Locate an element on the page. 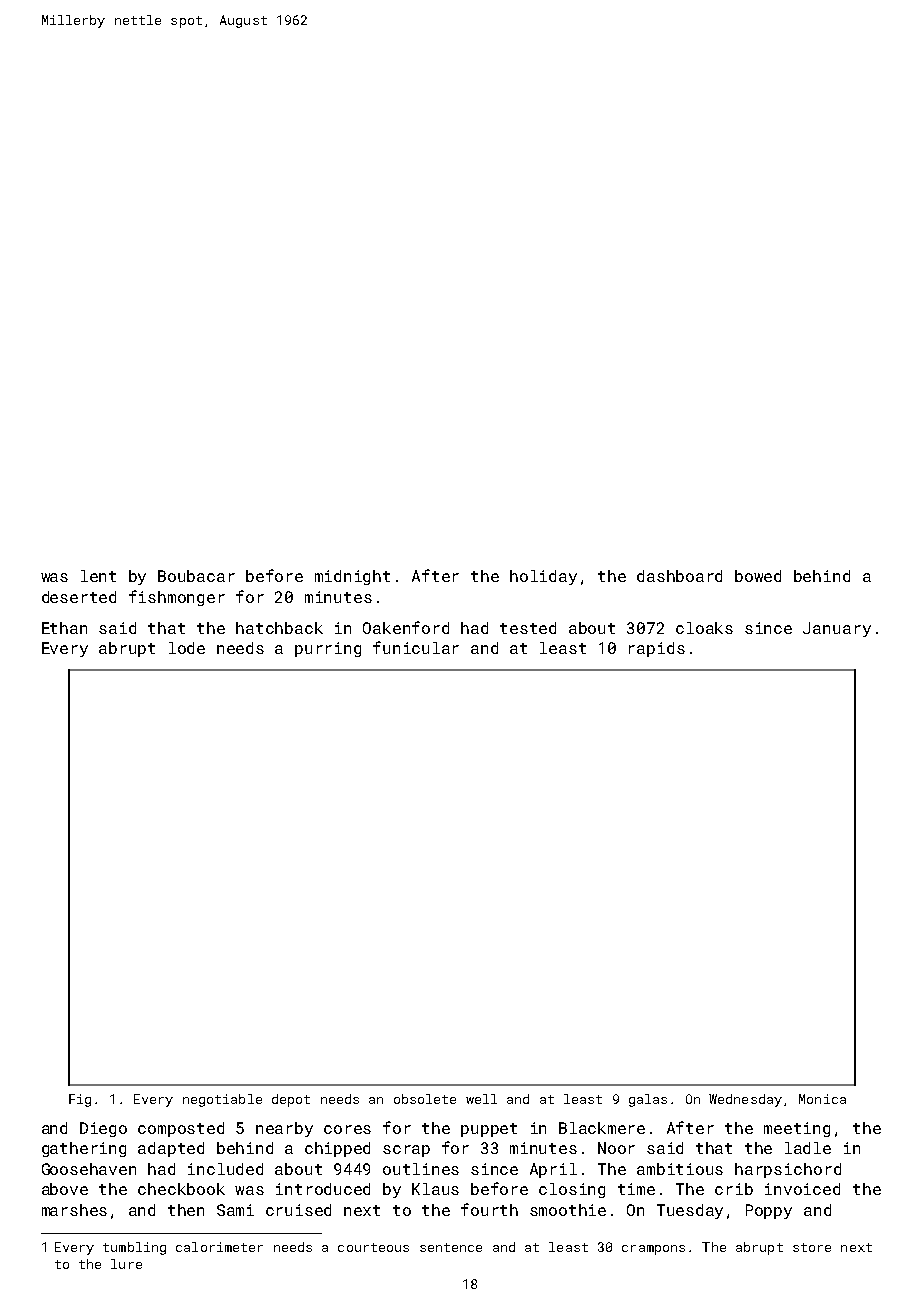  funicular is located at coordinates (416, 647).
